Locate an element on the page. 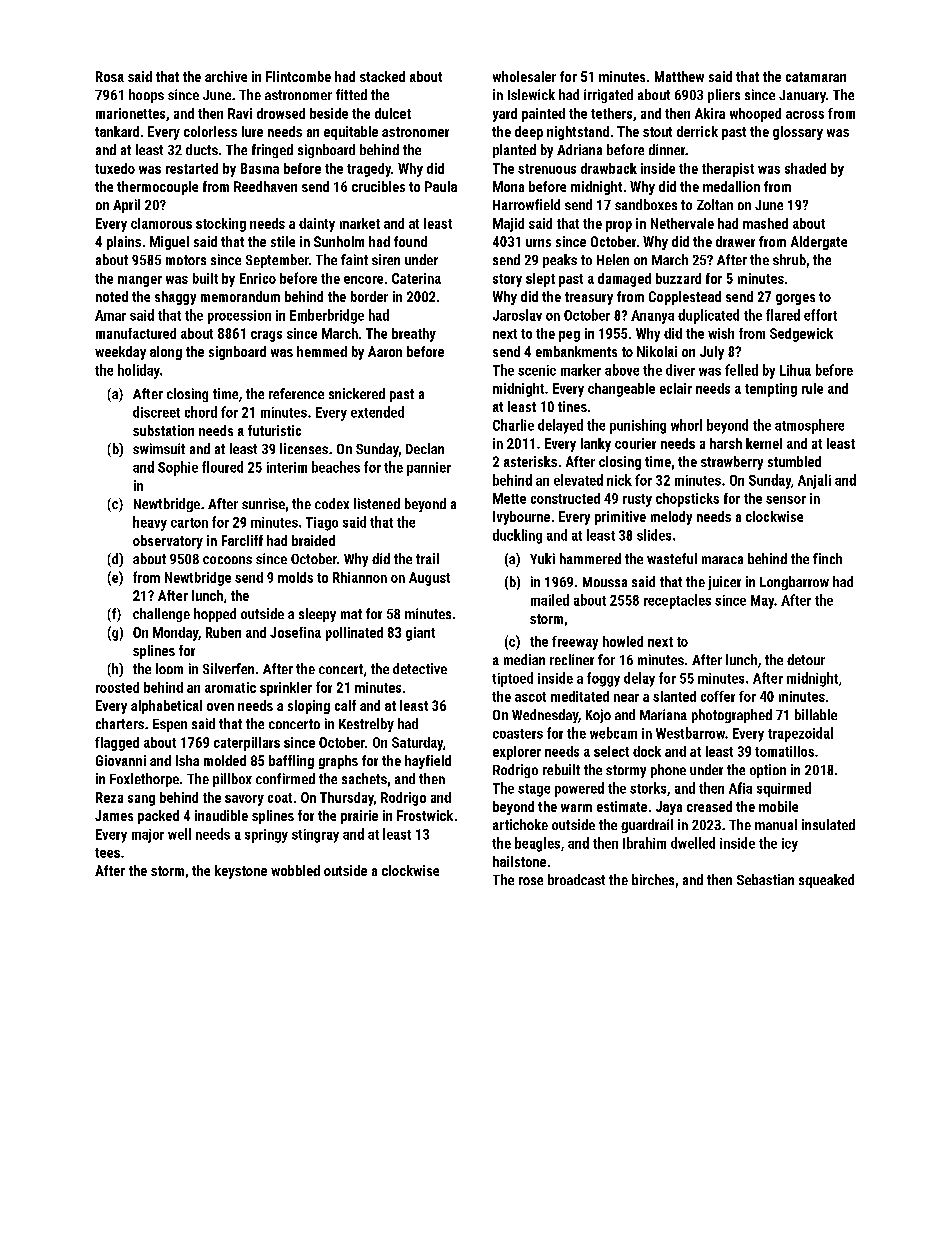 The width and height of the page is (952, 1233). August is located at coordinates (429, 579).
